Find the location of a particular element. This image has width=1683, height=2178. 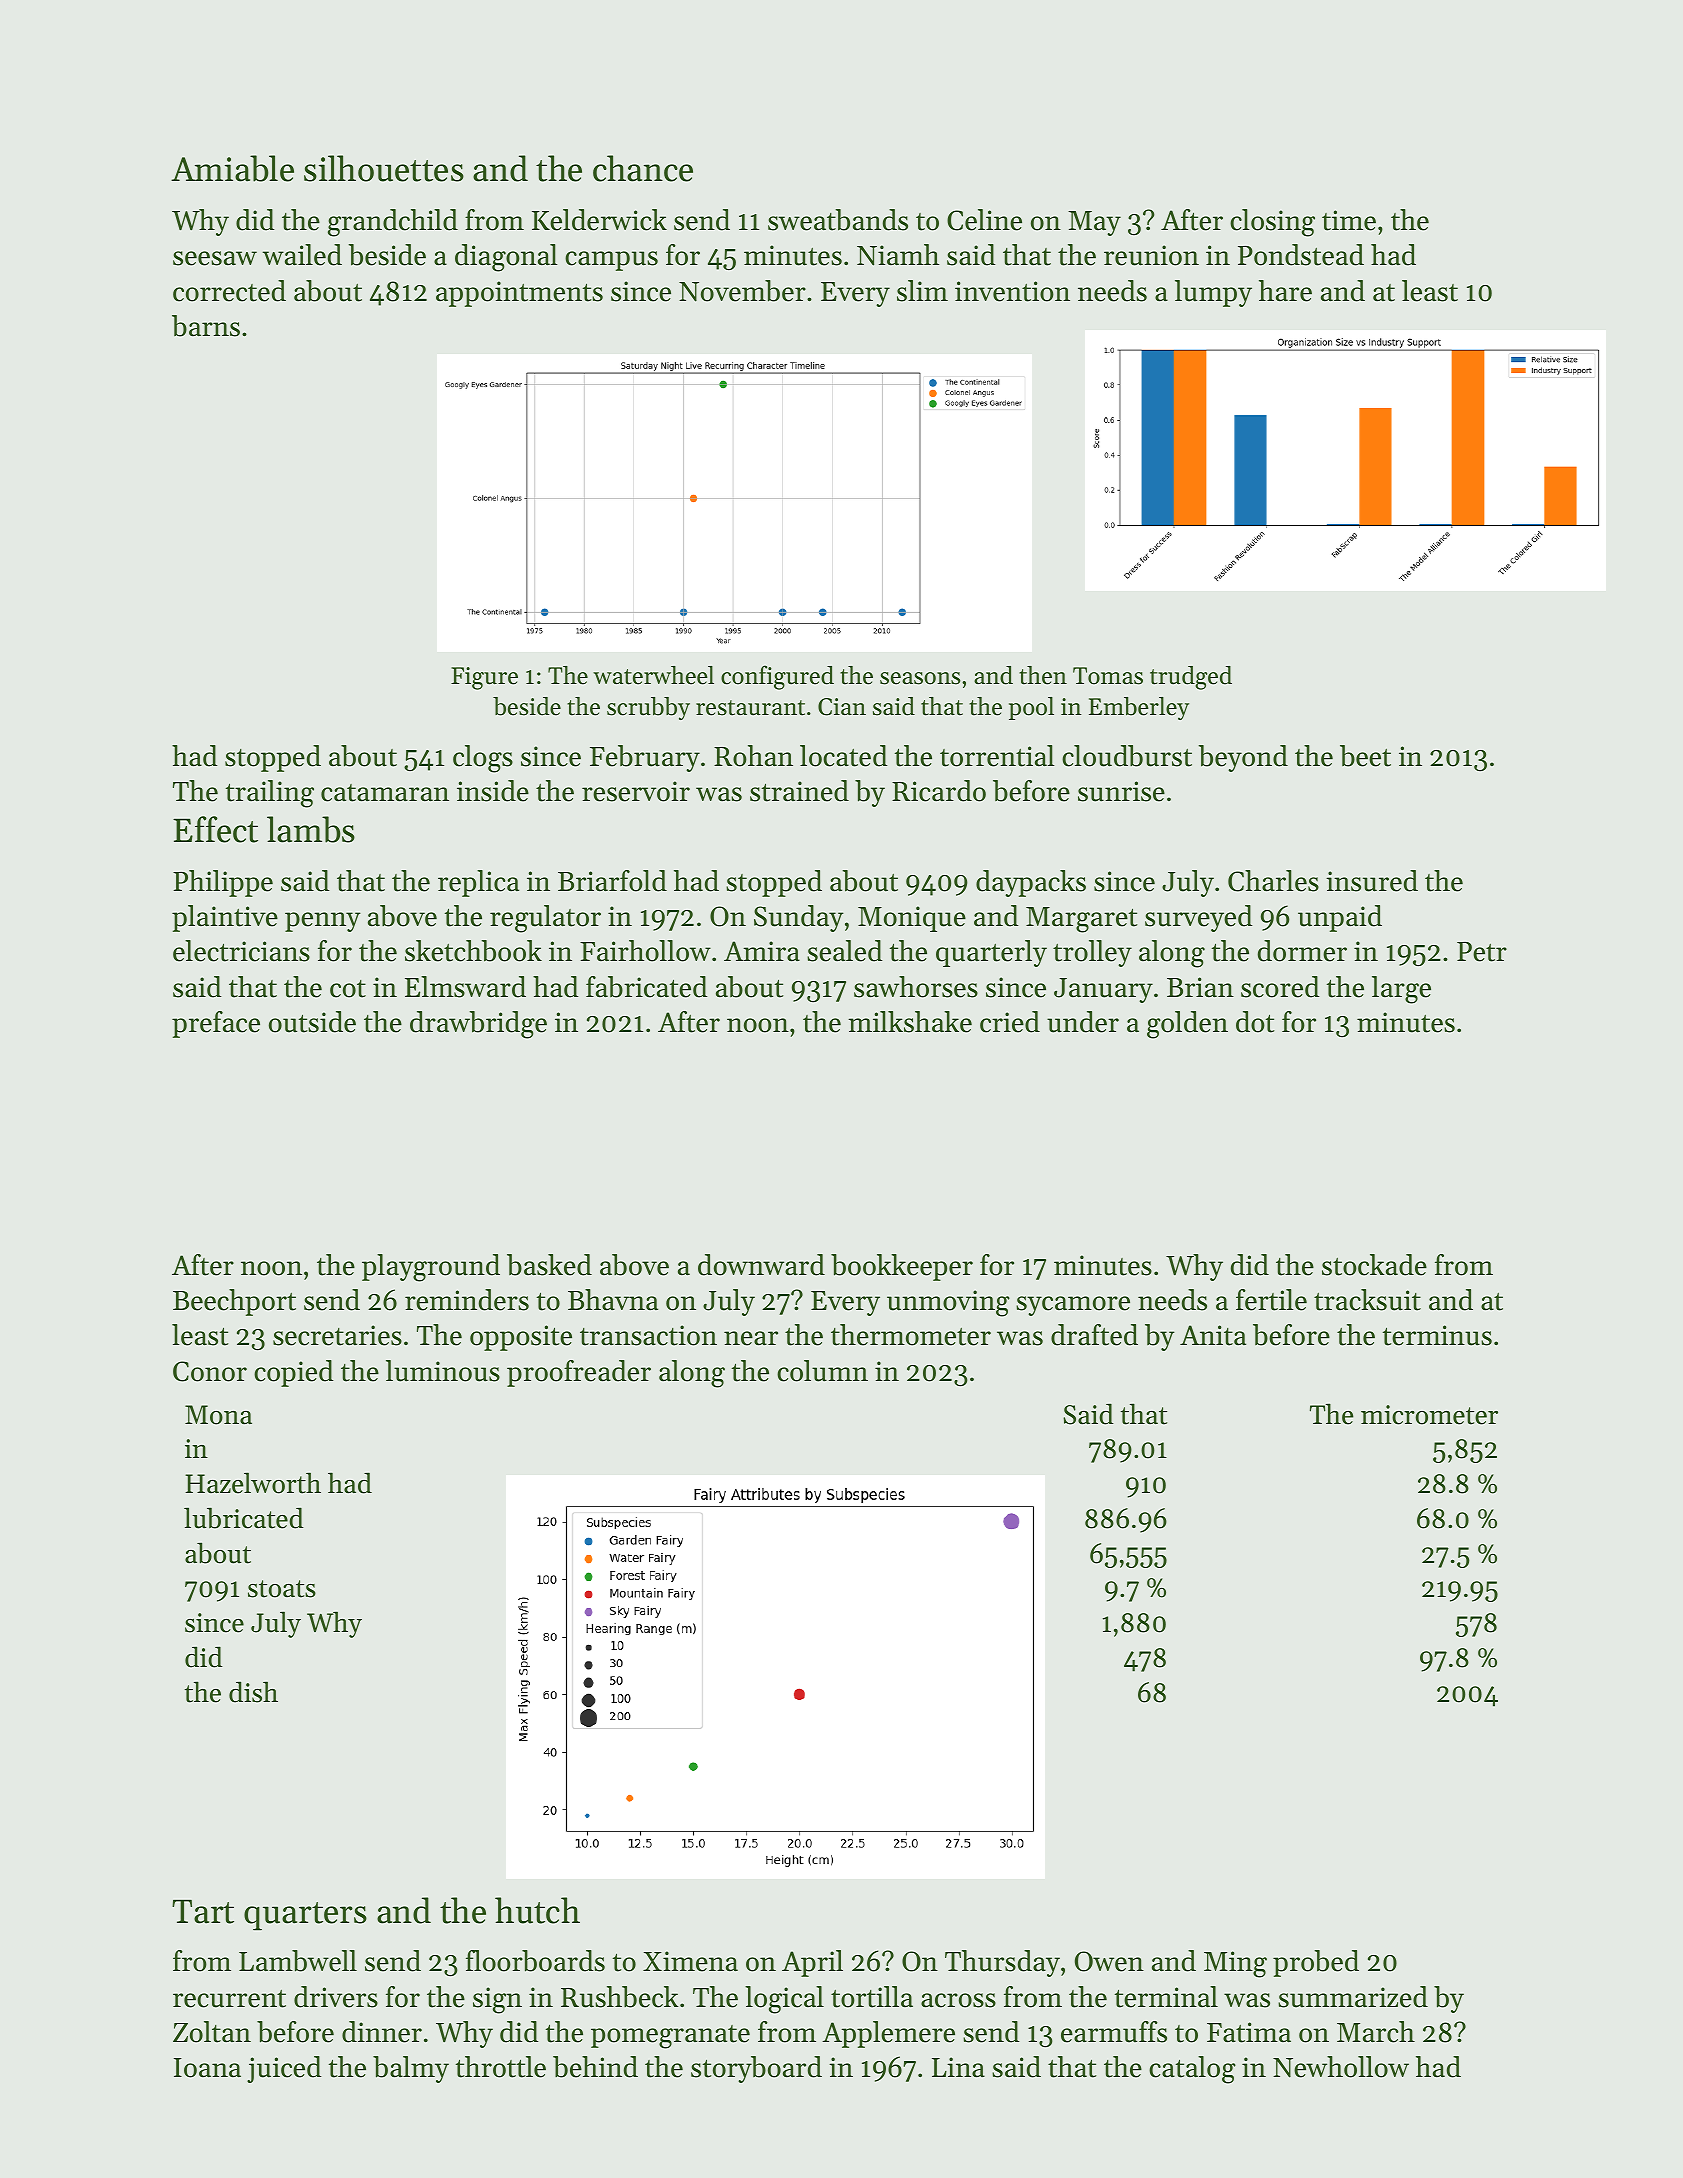

silhouettes is located at coordinates (384, 168).
